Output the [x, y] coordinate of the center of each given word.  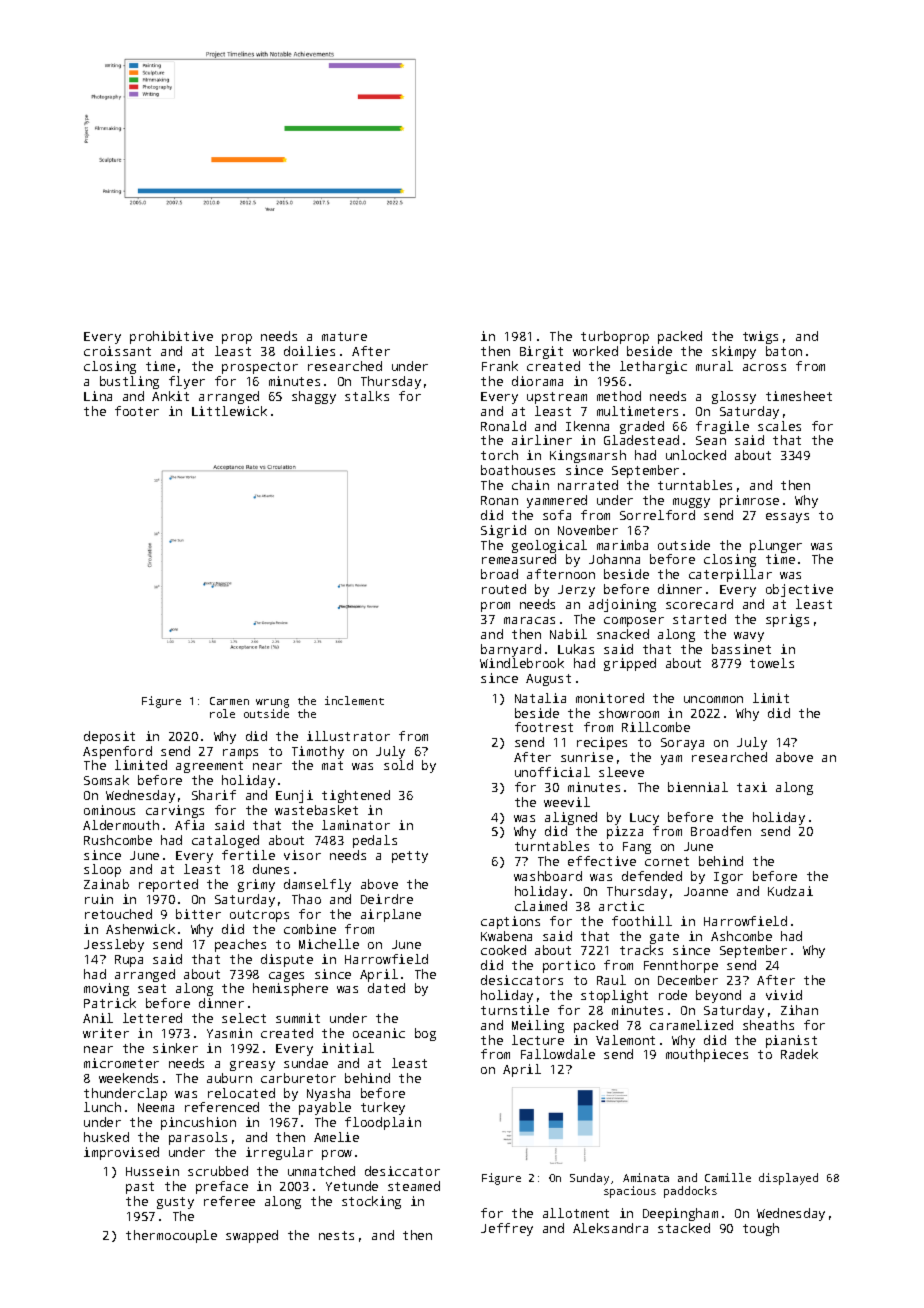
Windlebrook [522, 663]
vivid [784, 995]
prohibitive [171, 337]
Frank [500, 366]
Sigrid [503, 531]
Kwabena [506, 936]
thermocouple [171, 1236]
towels [772, 663]
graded [642, 427]
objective [799, 590]
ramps [240, 754]
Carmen [229, 701]
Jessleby [114, 945]
